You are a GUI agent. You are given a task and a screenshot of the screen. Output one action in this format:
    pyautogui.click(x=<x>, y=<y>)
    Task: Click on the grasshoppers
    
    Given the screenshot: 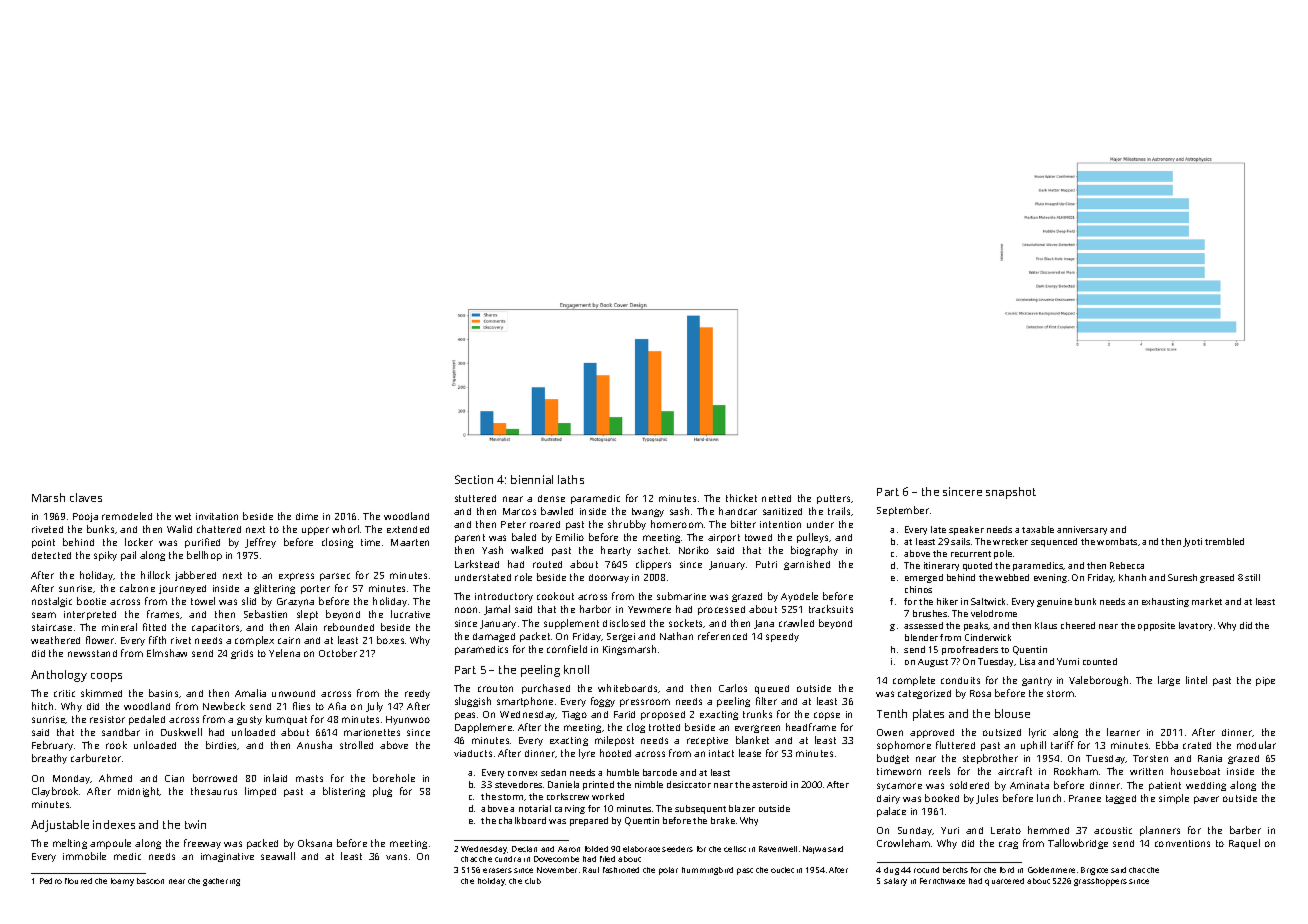 What is the action you would take?
    pyautogui.click(x=1100, y=882)
